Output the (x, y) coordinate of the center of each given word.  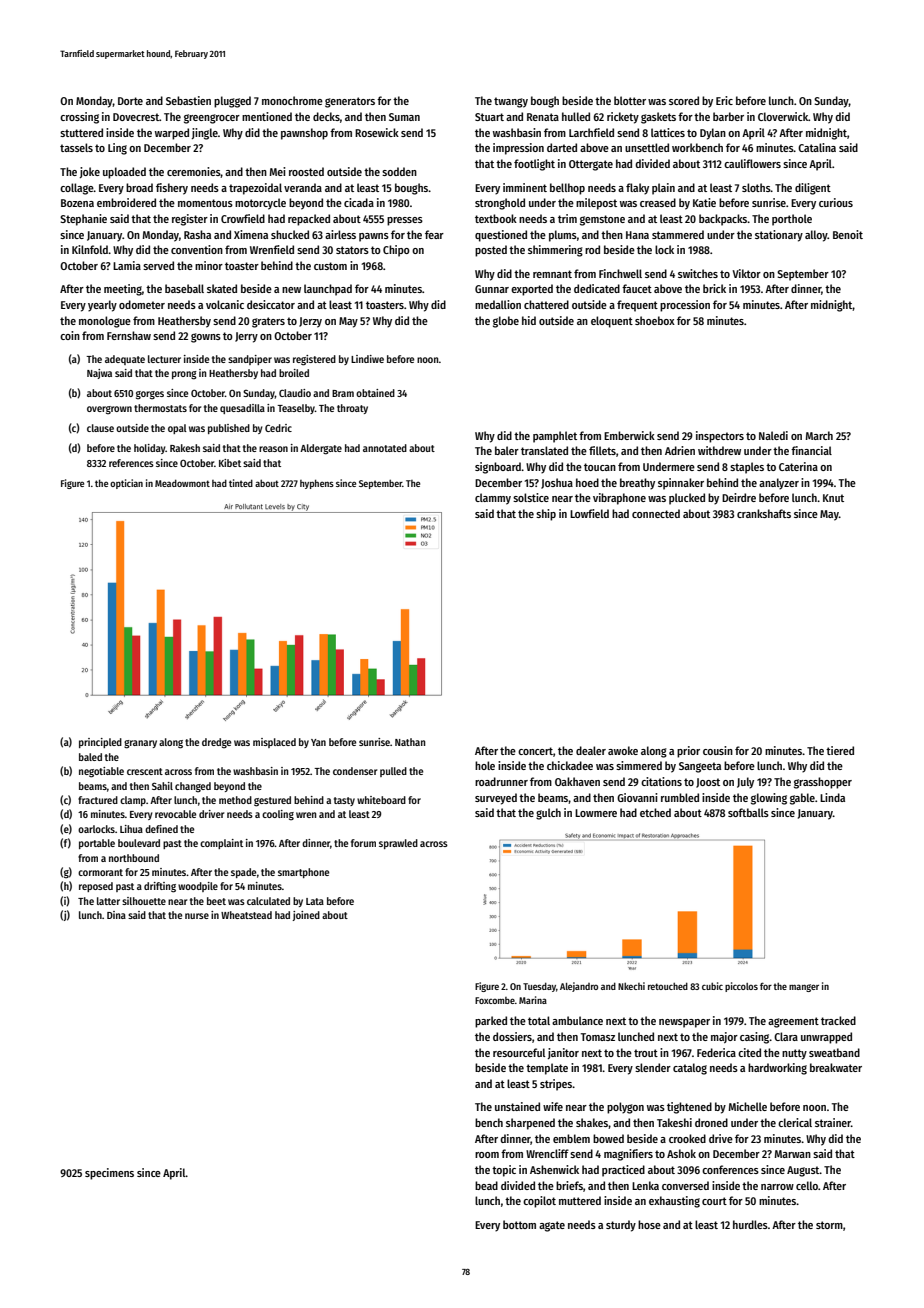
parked (491, 1022)
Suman (404, 117)
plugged (232, 102)
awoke (623, 750)
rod (592, 249)
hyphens (317, 484)
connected (656, 513)
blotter (630, 100)
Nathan (410, 742)
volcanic (225, 304)
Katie (704, 202)
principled (100, 743)
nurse (197, 916)
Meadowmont (182, 483)
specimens (109, 1174)
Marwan (793, 1154)
